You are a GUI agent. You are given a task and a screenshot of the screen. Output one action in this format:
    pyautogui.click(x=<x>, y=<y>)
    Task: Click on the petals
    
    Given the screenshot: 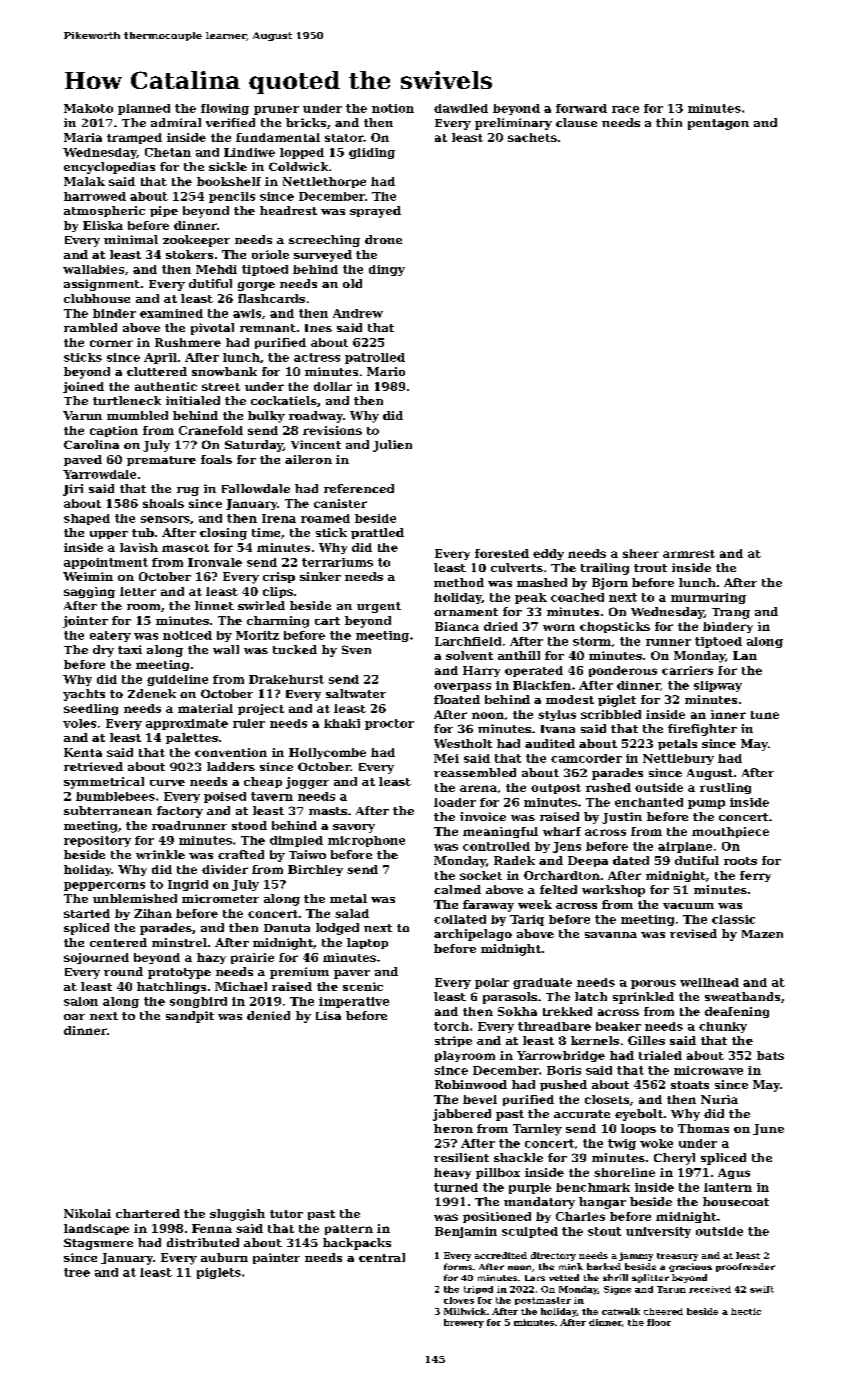 What is the action you would take?
    pyautogui.click(x=677, y=744)
